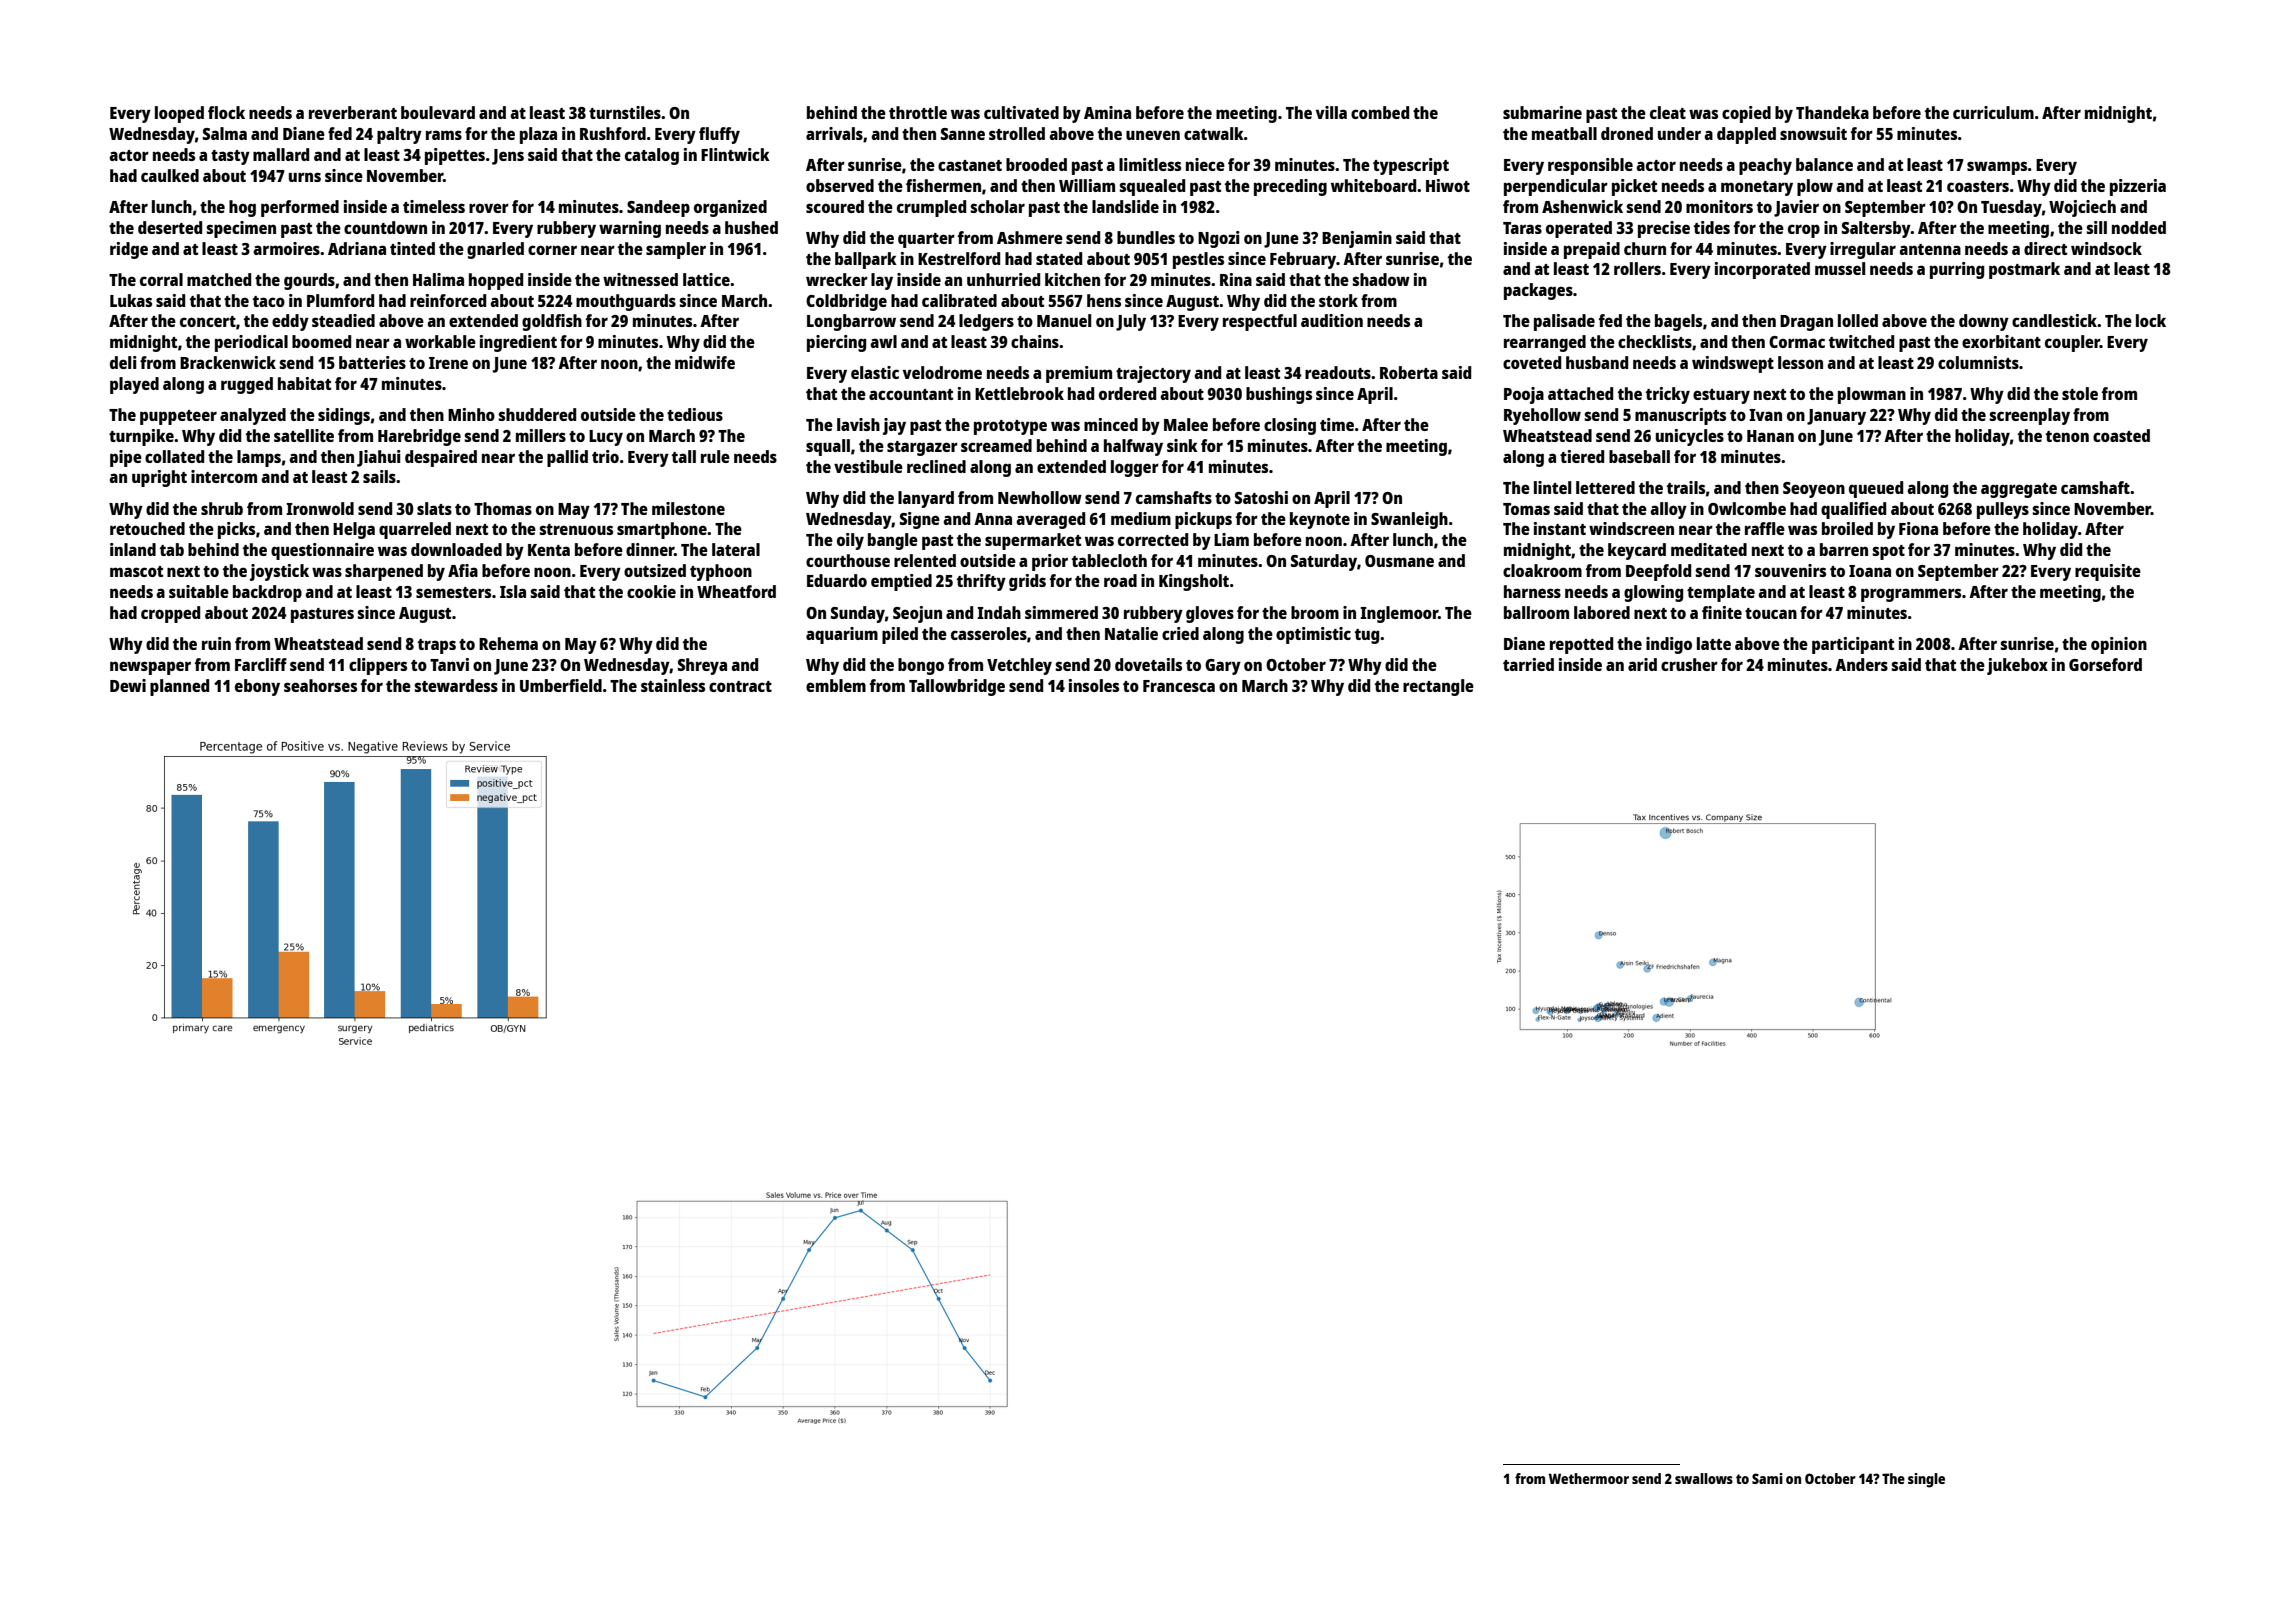 The image size is (2282, 1614). What do you see at coordinates (537, 414) in the screenshot?
I see `shuddered` at bounding box center [537, 414].
